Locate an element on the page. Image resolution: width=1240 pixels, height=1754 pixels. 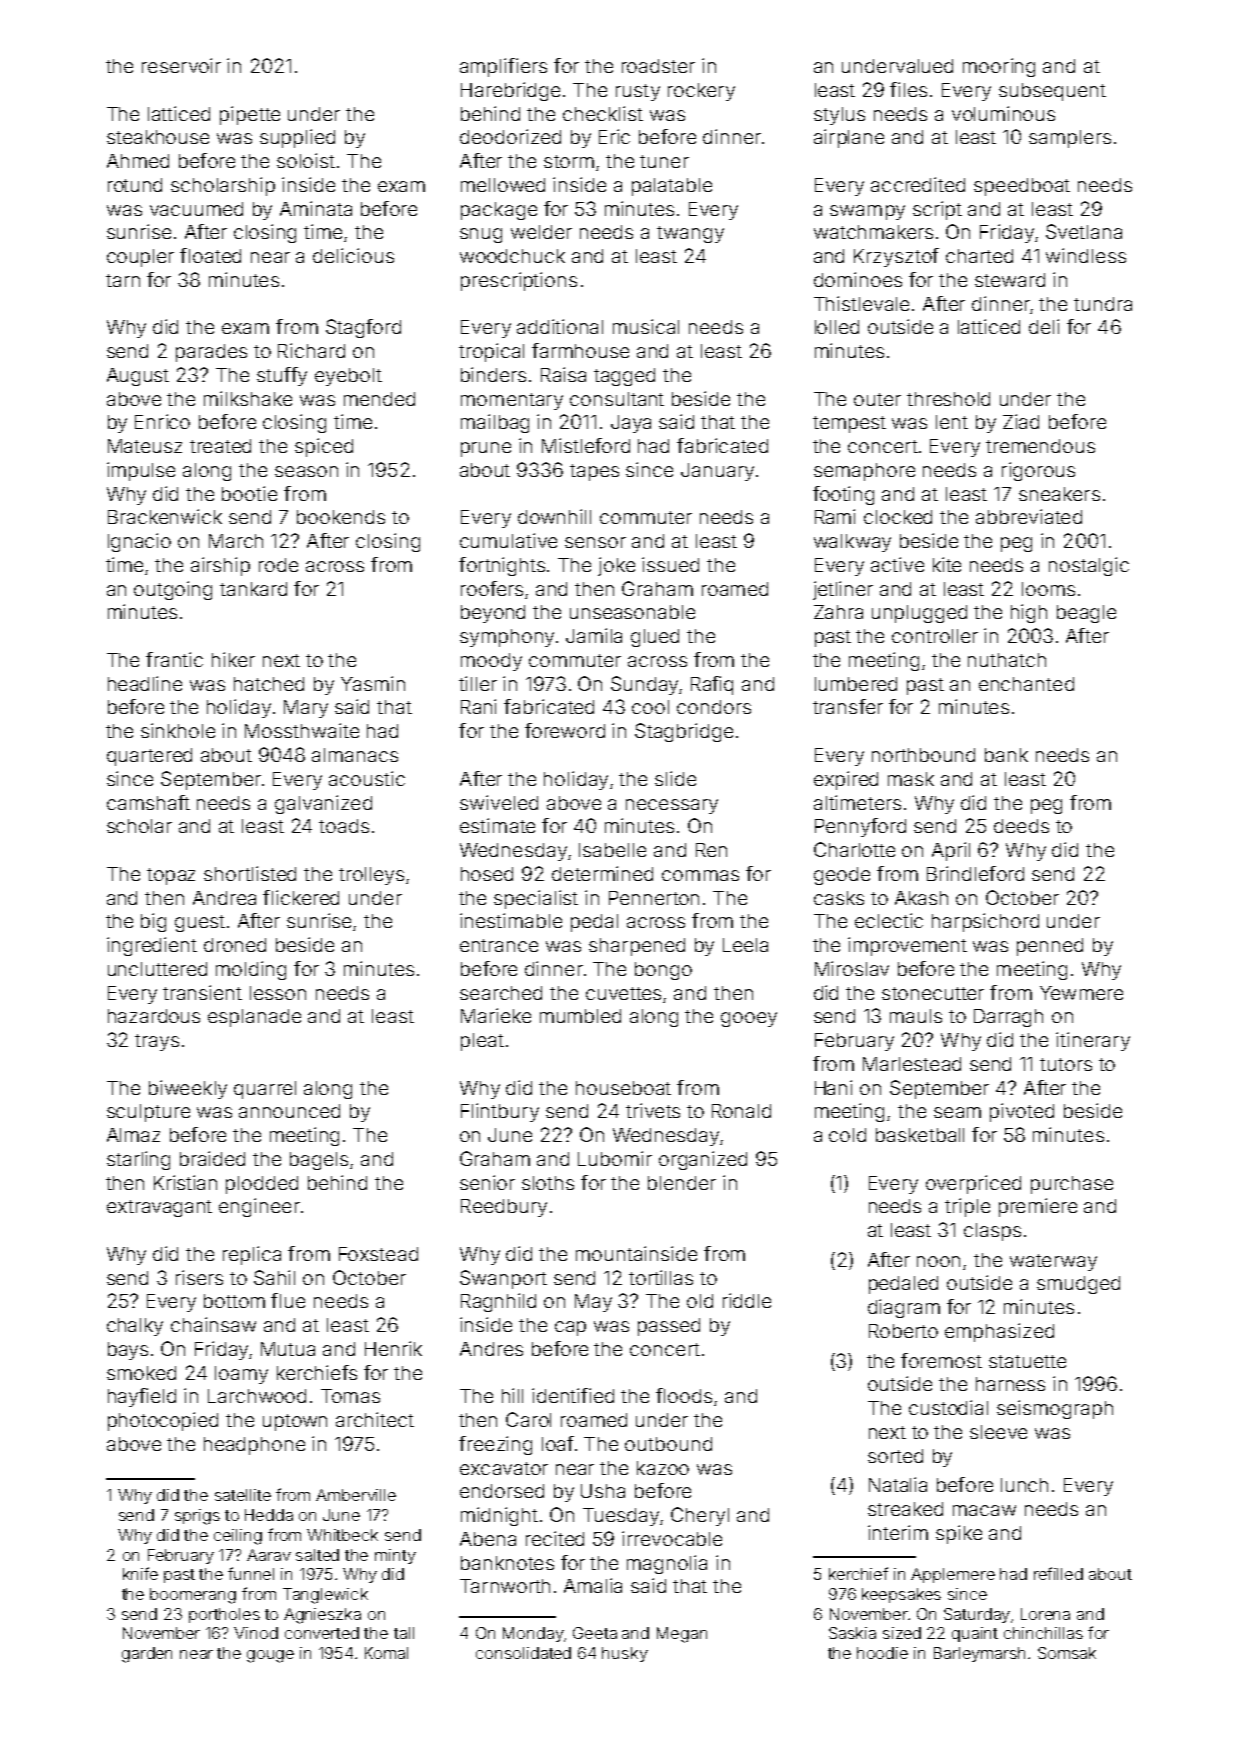
husky is located at coordinates (625, 1654).
